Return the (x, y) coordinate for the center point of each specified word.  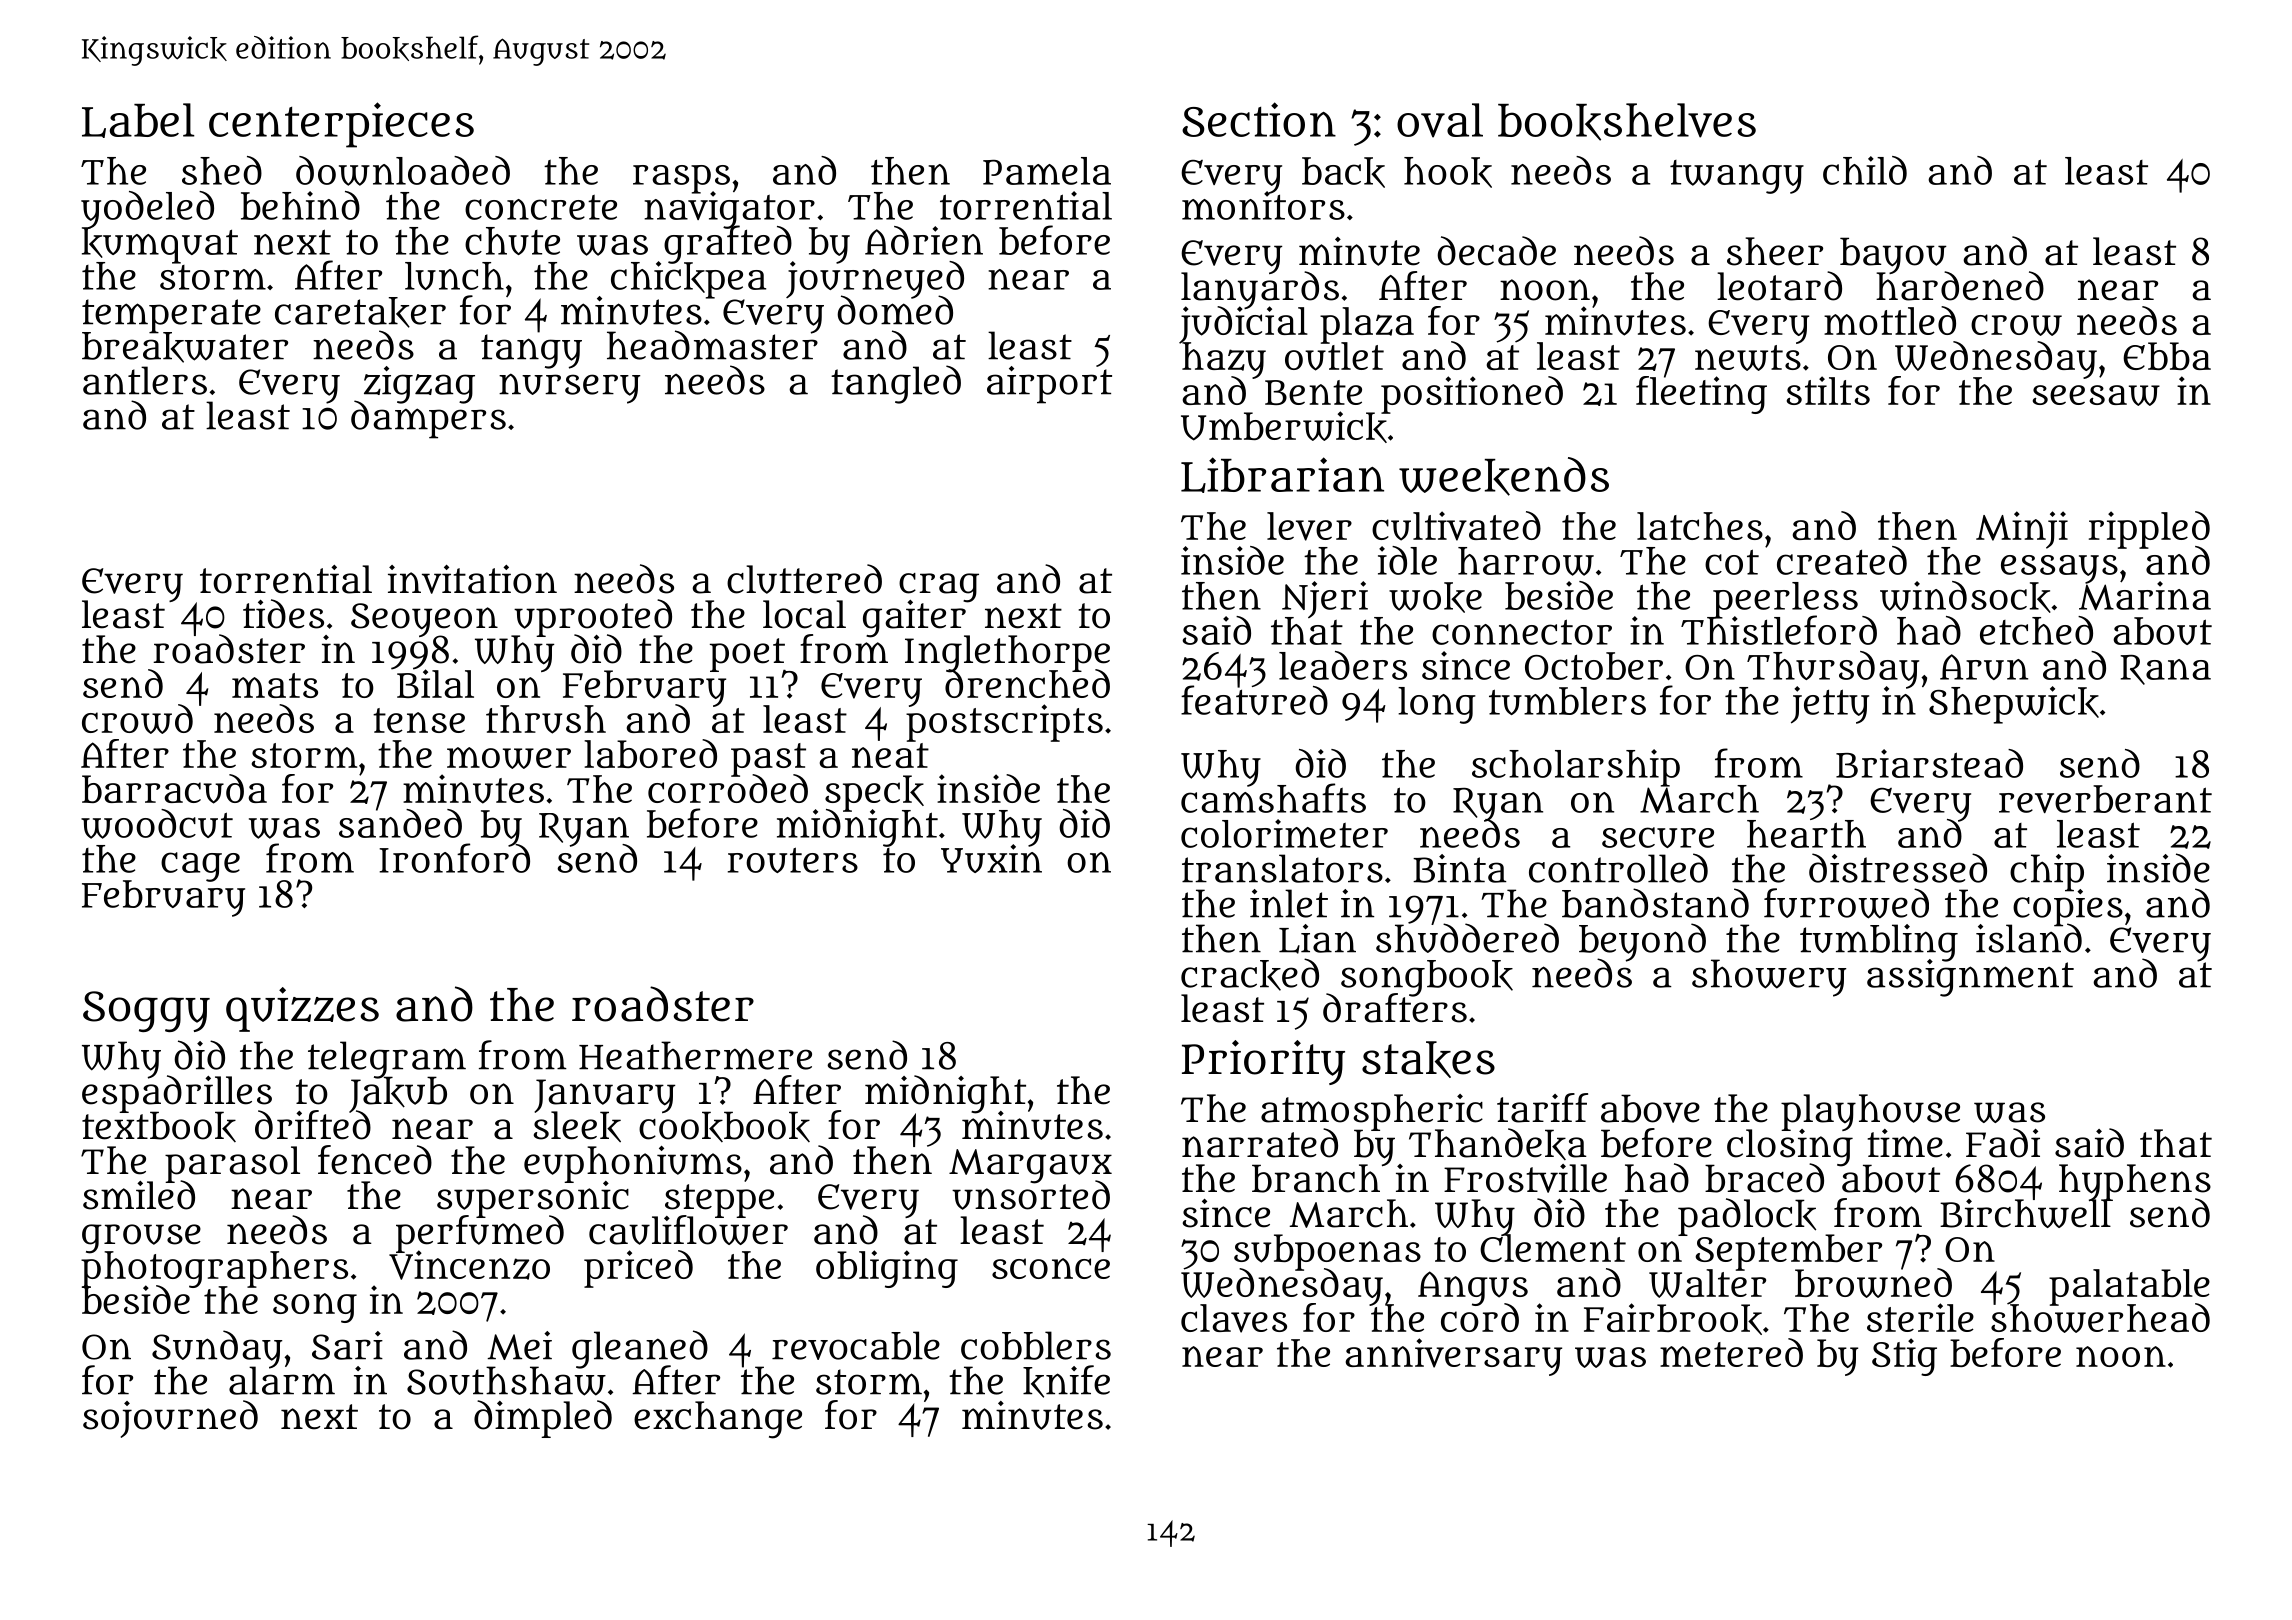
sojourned (170, 1419)
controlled (1618, 868)
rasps (681, 178)
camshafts (1273, 799)
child (1865, 170)
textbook (159, 1127)
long (1437, 705)
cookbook (724, 1127)
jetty (1830, 705)
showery (1769, 978)
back (1343, 172)
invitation (472, 579)
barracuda (174, 789)
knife (1066, 1381)
